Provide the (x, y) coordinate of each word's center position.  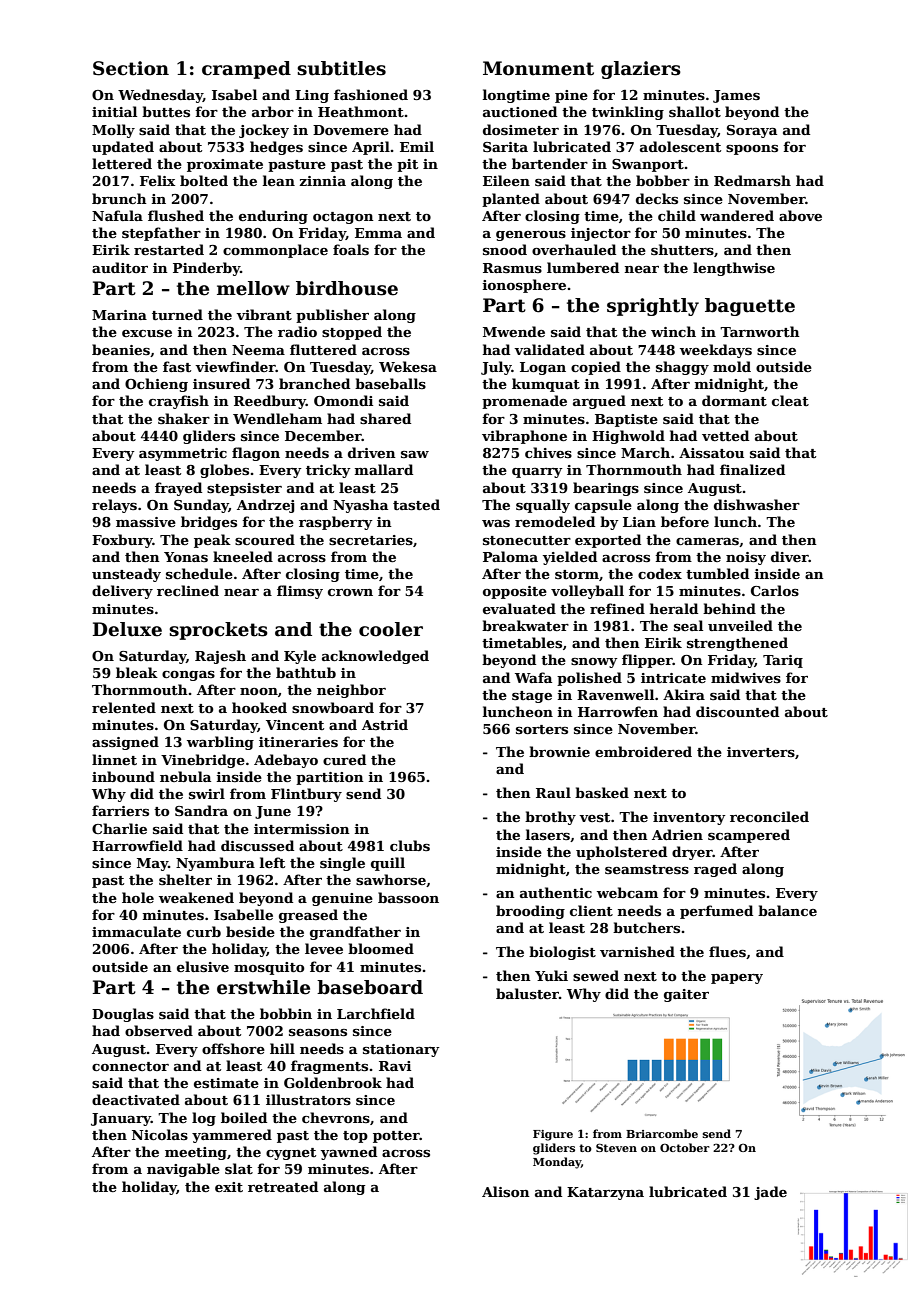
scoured (265, 539)
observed (159, 1030)
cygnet (291, 1154)
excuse (147, 333)
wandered (737, 215)
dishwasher (757, 504)
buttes (166, 111)
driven (372, 452)
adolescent (680, 146)
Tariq (783, 661)
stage (532, 697)
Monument (538, 68)
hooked (259, 707)
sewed (596, 975)
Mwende (514, 331)
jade (770, 1193)
